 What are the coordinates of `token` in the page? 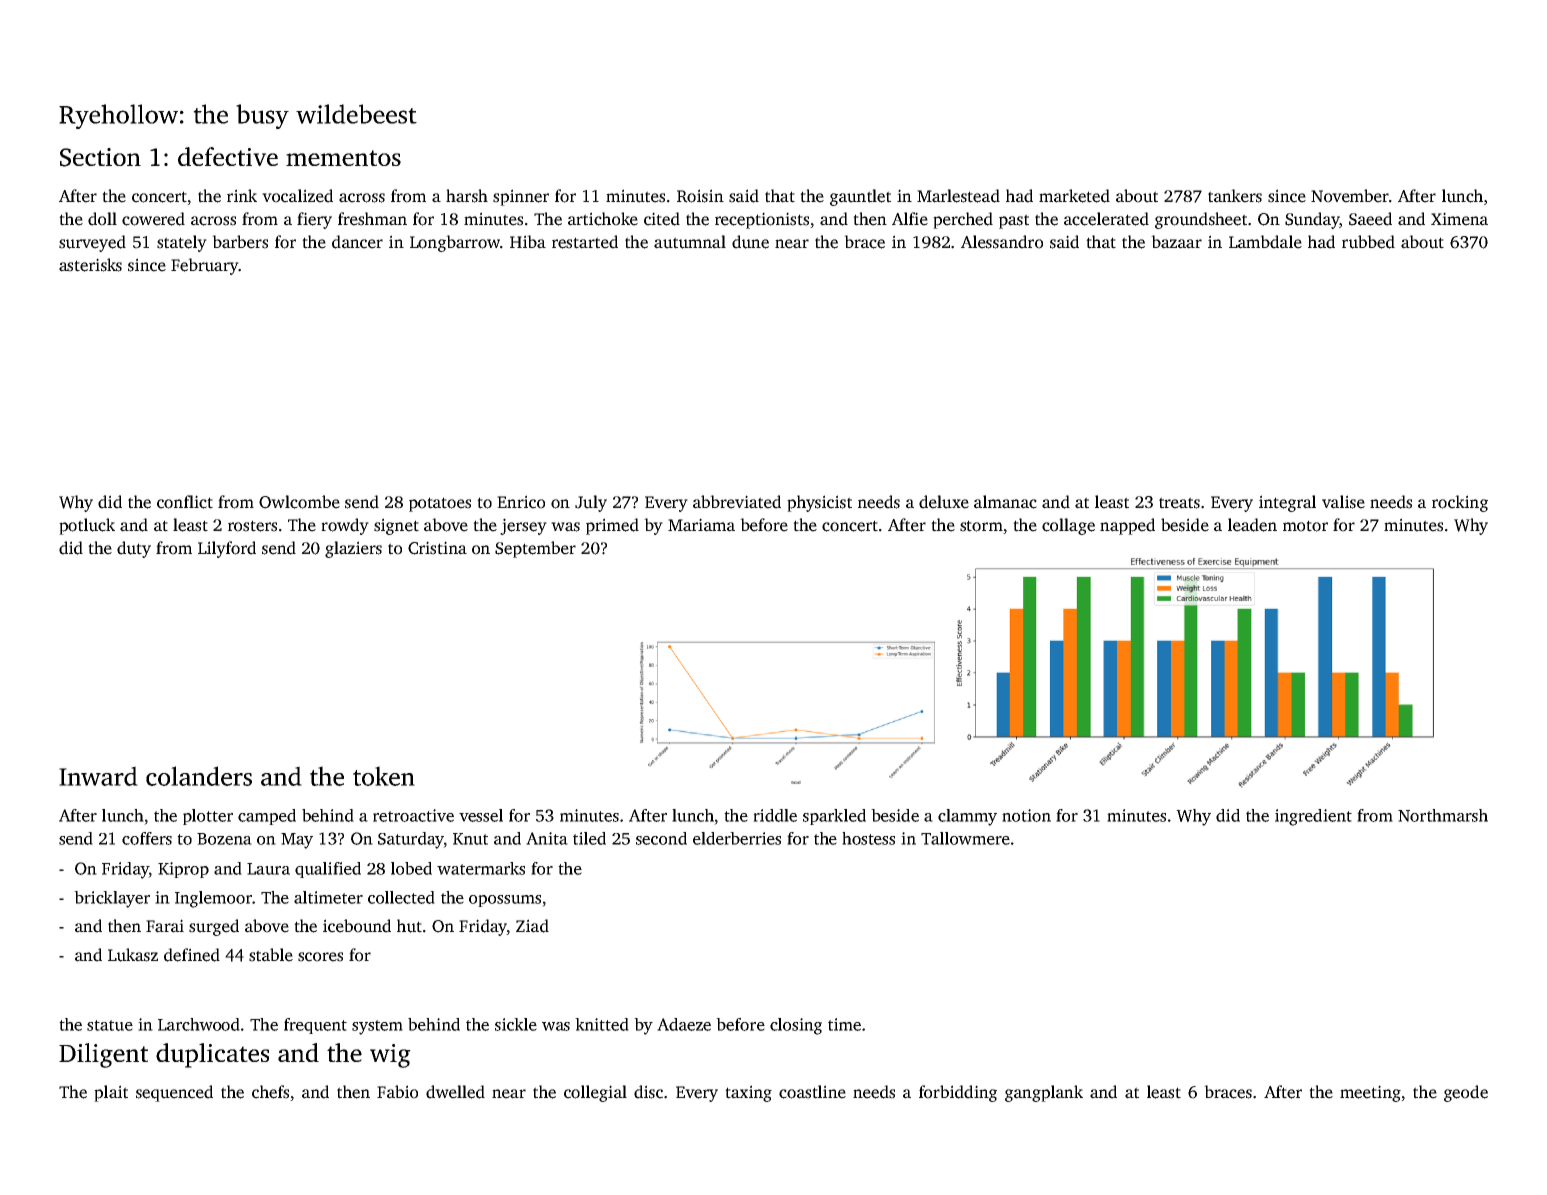 It's located at (384, 776).
